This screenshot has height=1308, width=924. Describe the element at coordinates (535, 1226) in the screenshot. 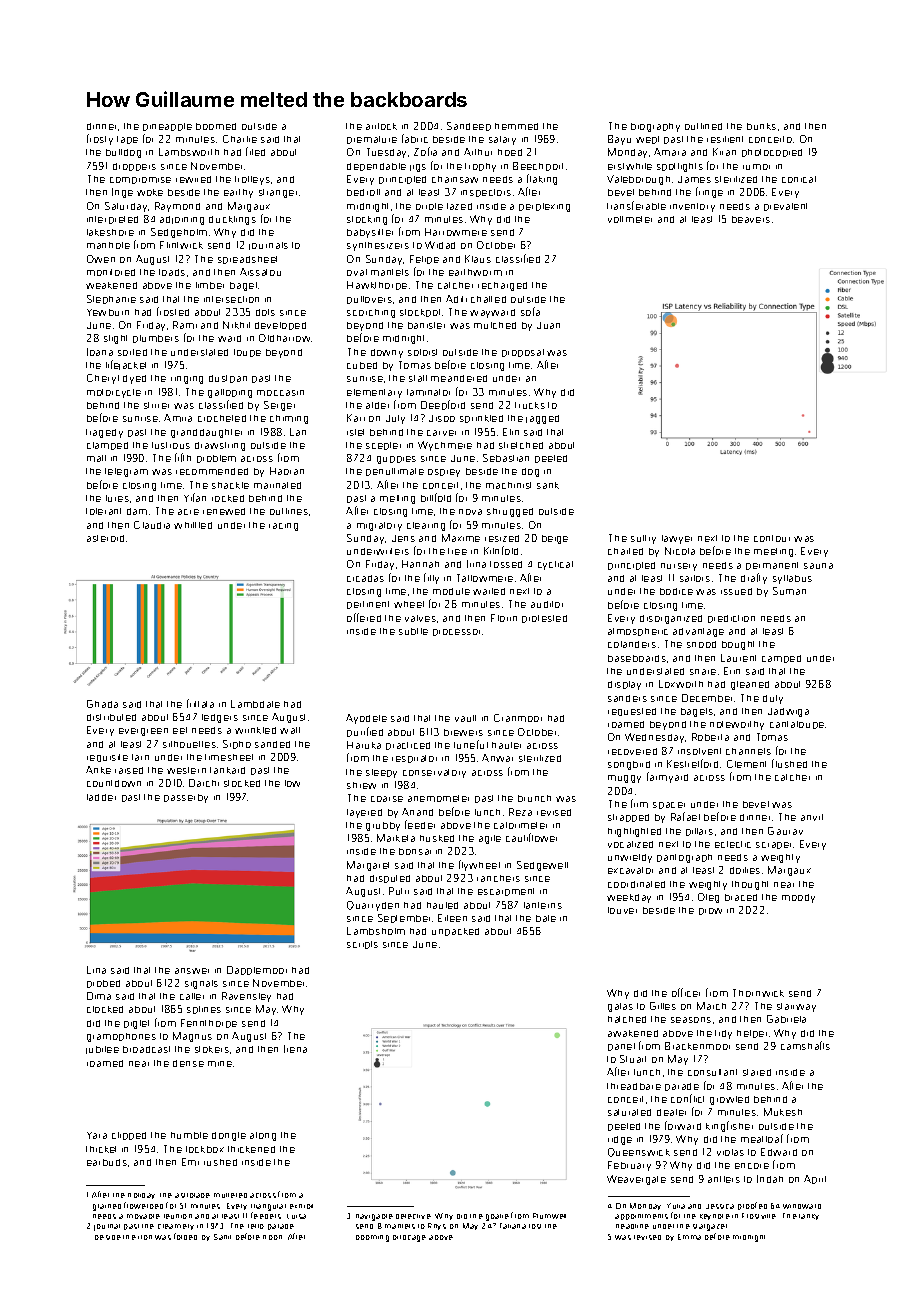

I see `lost` at that location.
